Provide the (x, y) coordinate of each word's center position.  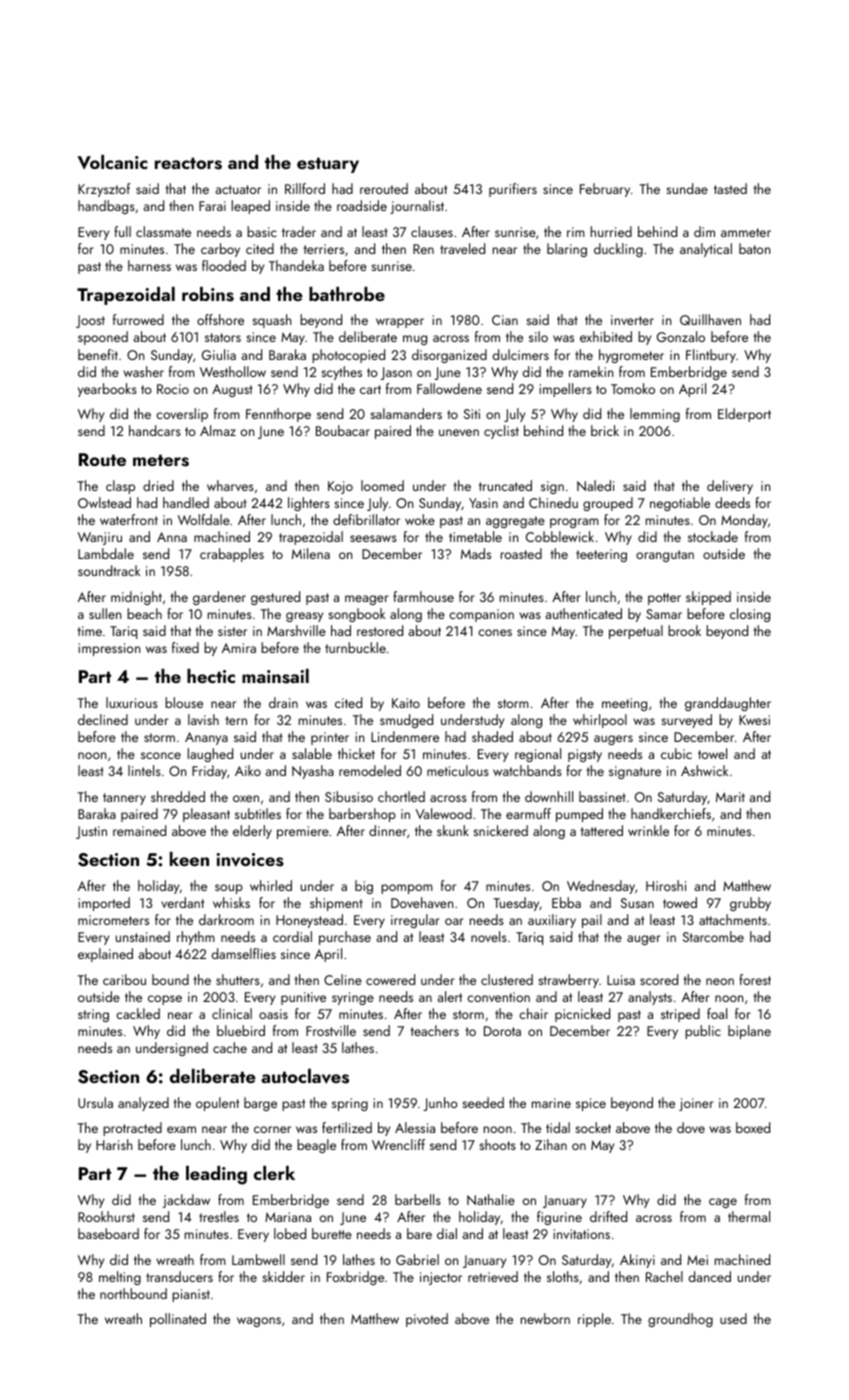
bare (419, 1233)
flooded (224, 265)
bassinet (602, 796)
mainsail (275, 676)
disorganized (449, 356)
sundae (687, 188)
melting (120, 1278)
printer (330, 738)
